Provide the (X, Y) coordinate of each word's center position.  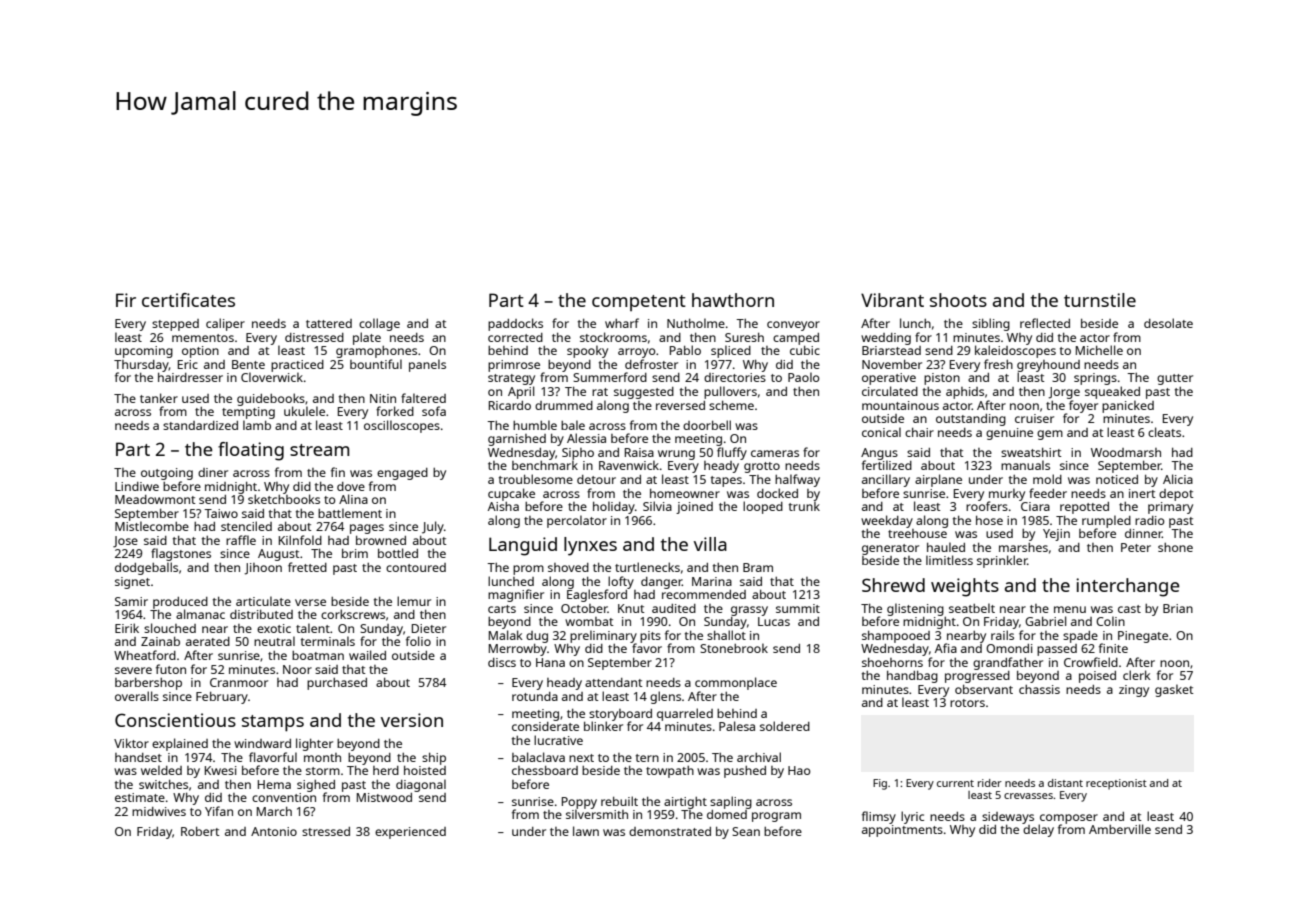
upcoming (144, 352)
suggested (644, 393)
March (274, 811)
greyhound (1048, 366)
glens (665, 697)
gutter (1175, 379)
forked (395, 411)
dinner (1143, 533)
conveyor (793, 326)
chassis (1039, 689)
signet (132, 583)
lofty (621, 582)
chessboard (545, 770)
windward (262, 743)
